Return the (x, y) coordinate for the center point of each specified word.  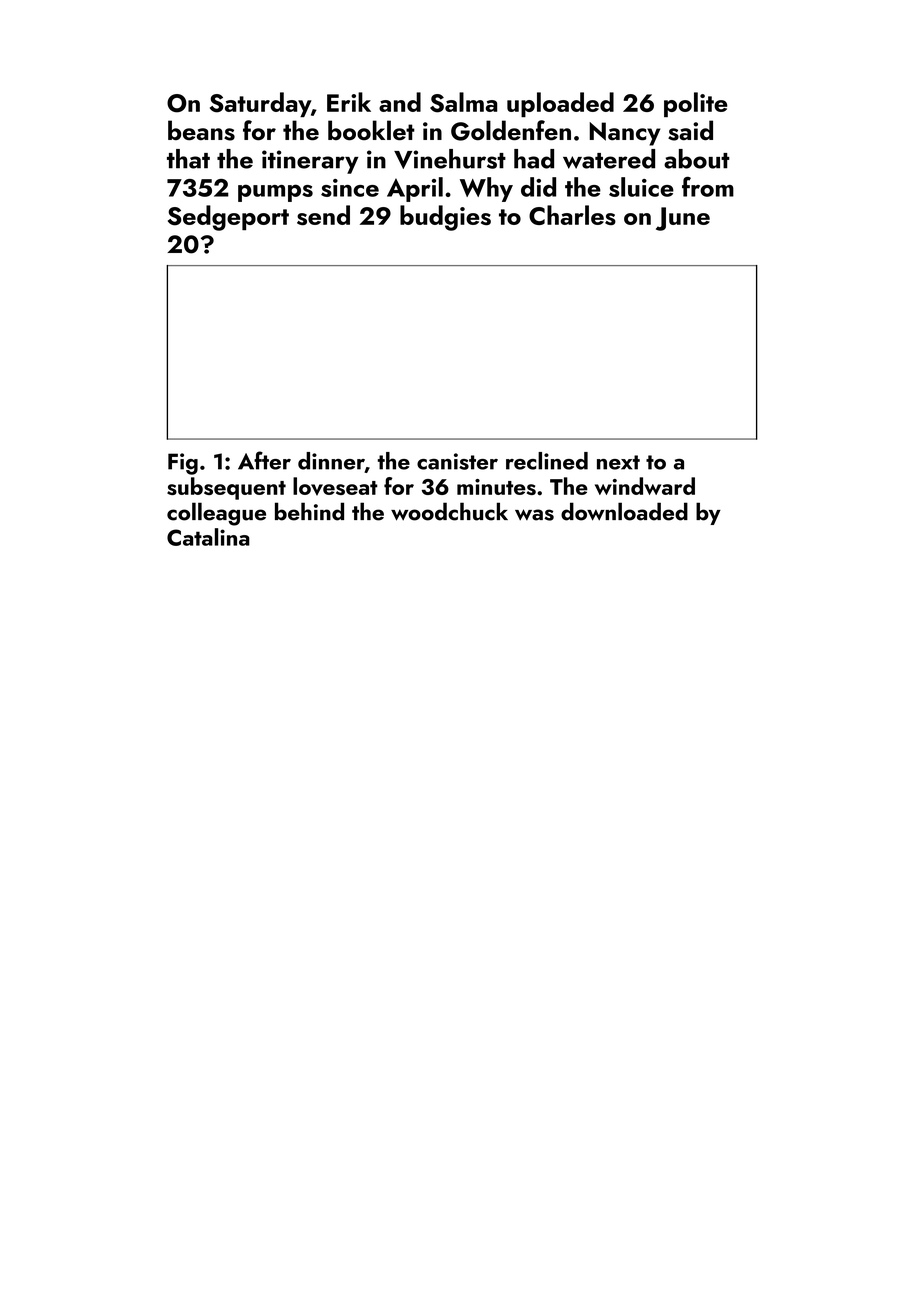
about (697, 159)
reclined (547, 461)
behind (309, 511)
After (264, 460)
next (618, 462)
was (534, 515)
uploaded (560, 104)
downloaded (624, 511)
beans (201, 130)
